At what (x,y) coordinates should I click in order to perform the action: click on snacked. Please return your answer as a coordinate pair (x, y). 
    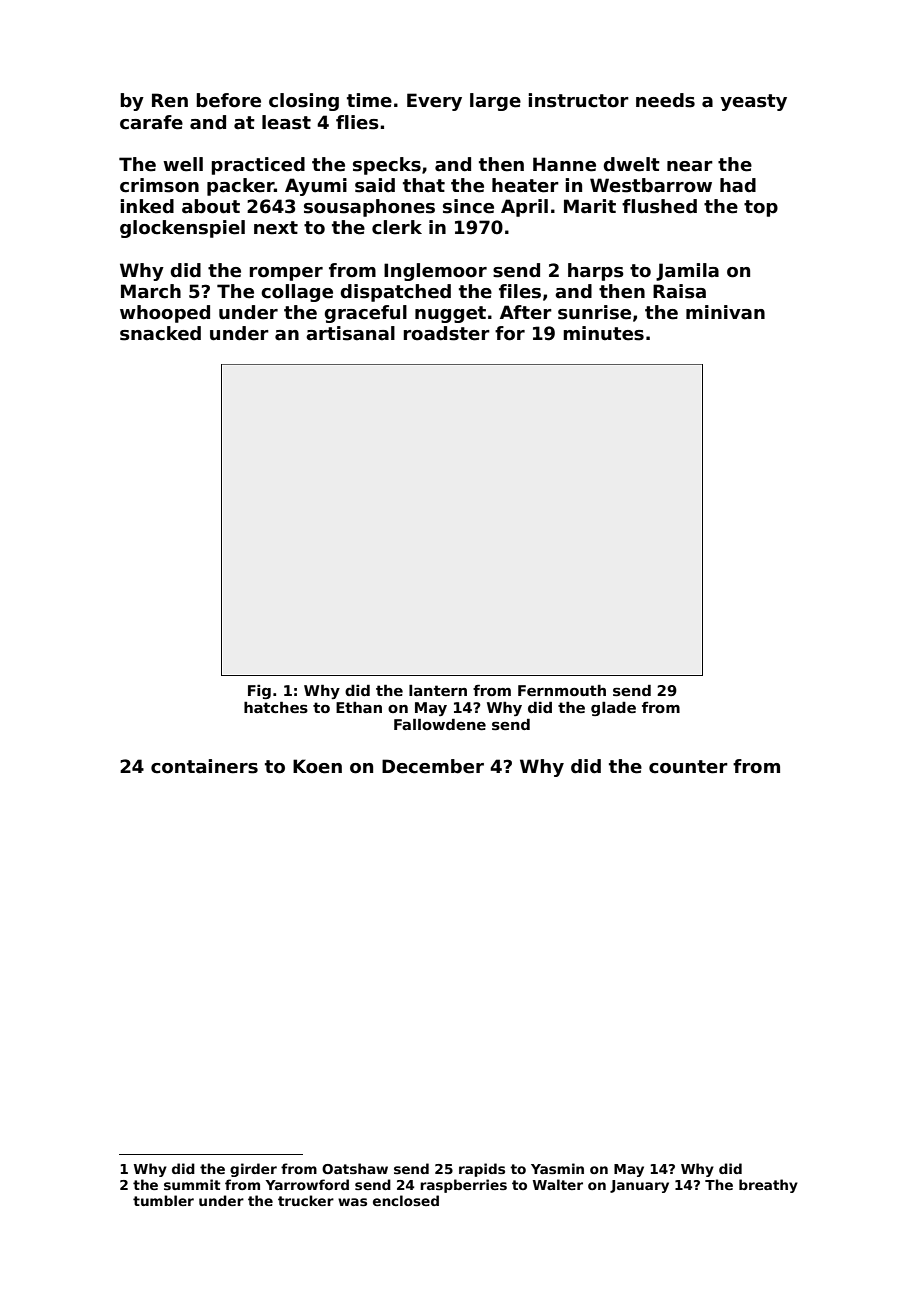
    Looking at the image, I should click on (160, 333).
